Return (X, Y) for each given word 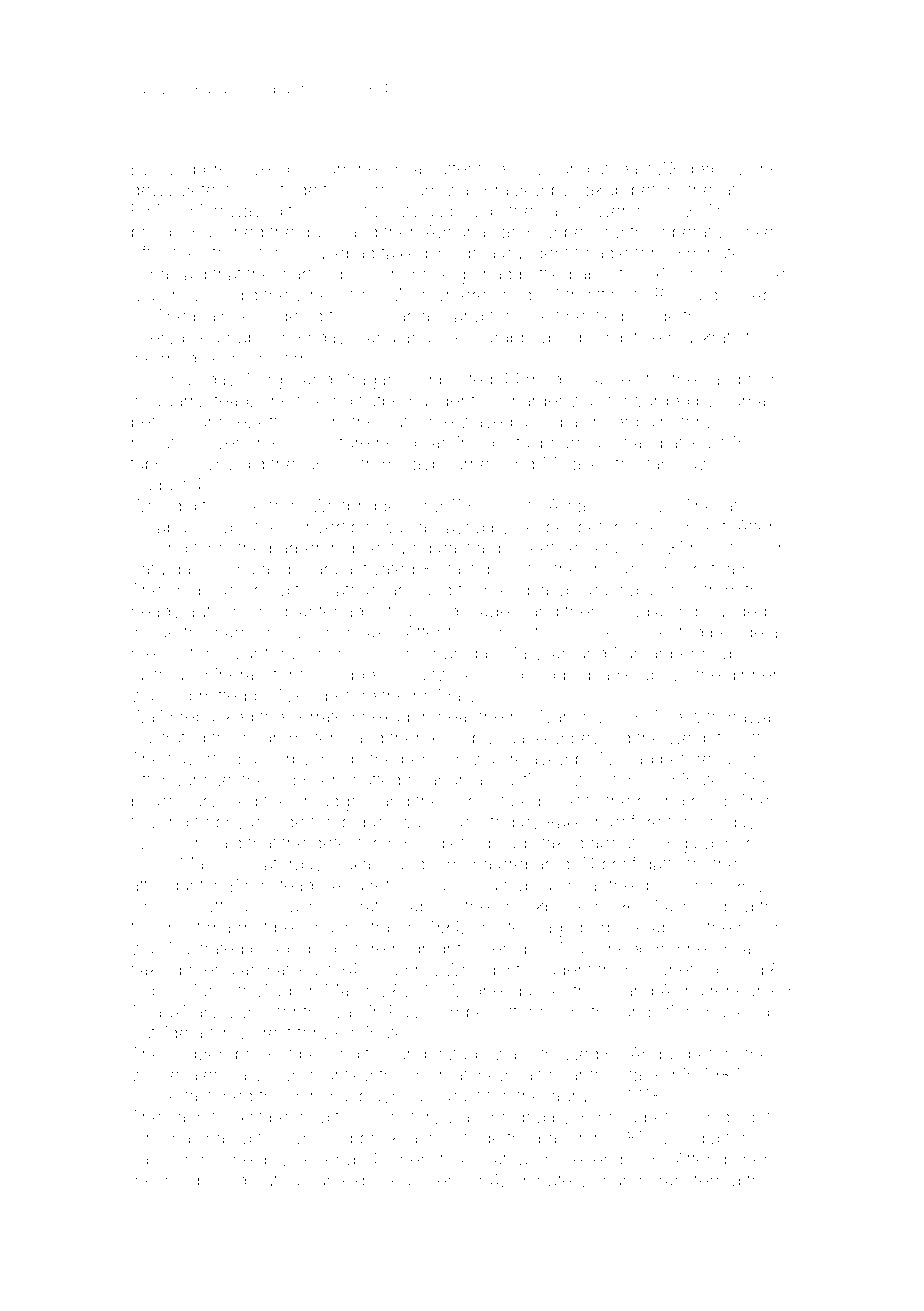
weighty (699, 739)
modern (557, 379)
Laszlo (255, 1075)
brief (619, 863)
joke (757, 233)
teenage (541, 930)
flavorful (199, 758)
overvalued (175, 337)
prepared (534, 866)
